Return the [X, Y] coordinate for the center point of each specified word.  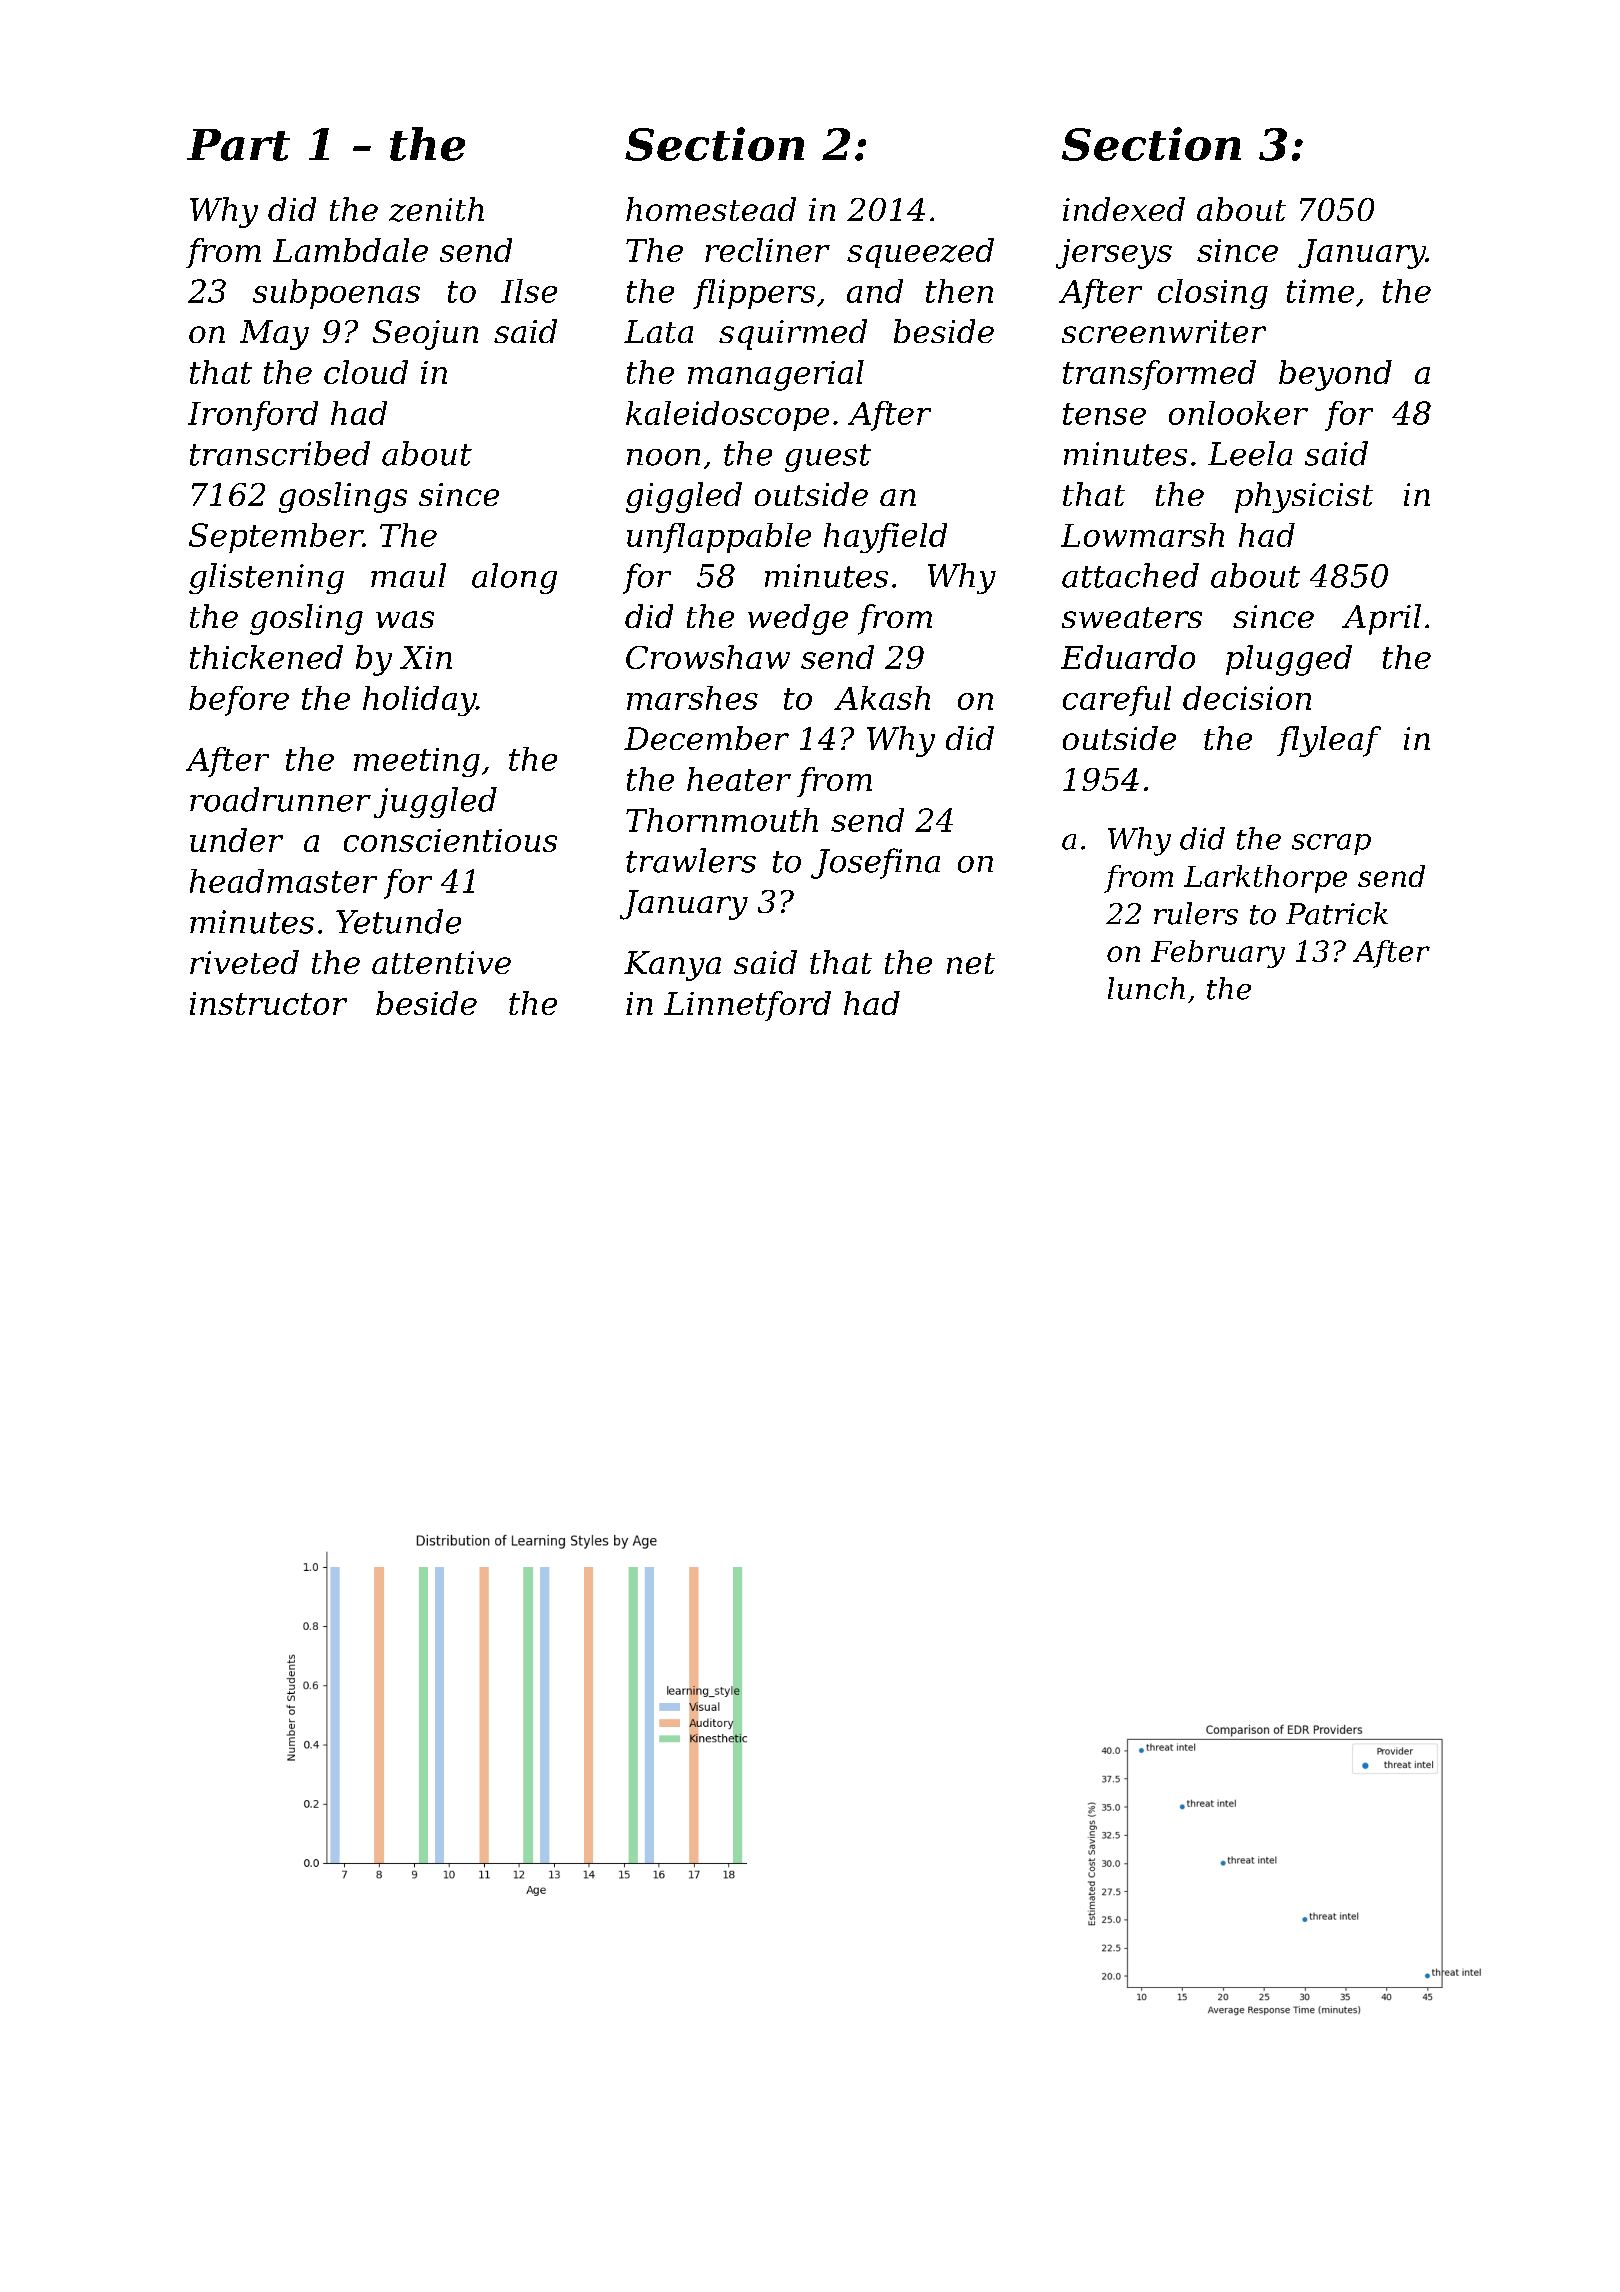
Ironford [253, 416]
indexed [1124, 209]
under [236, 840]
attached [1130, 575]
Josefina [875, 863]
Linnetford [747, 1006]
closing [1213, 294]
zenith [436, 209]
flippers [754, 294]
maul [408, 575]
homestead [711, 209]
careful [1117, 701]
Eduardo [1128, 657]
